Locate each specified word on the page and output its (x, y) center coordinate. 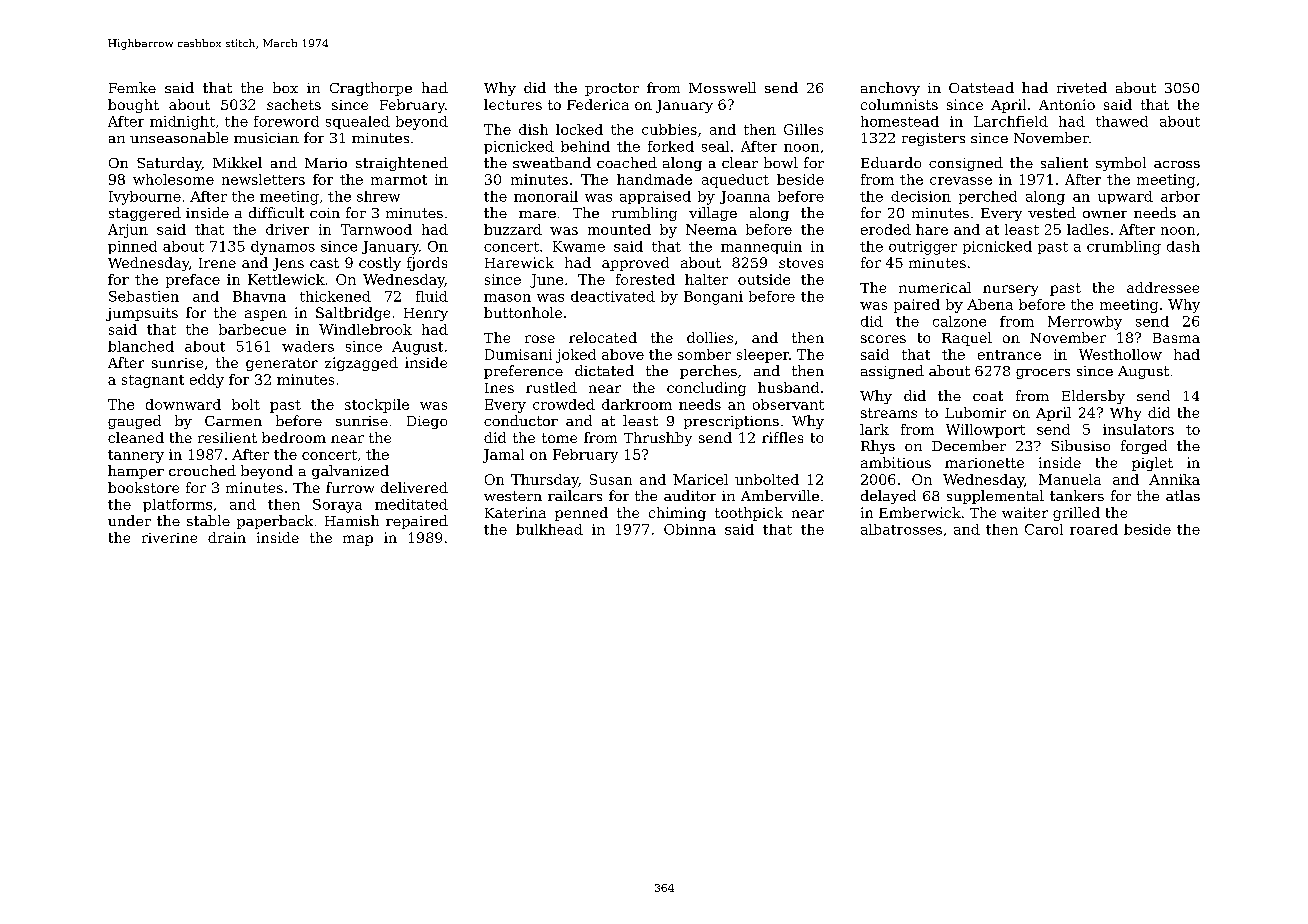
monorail (546, 196)
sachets (294, 104)
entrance (1009, 355)
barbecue (252, 329)
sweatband (552, 162)
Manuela (1070, 479)
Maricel (700, 479)
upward (1125, 197)
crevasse (961, 181)
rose (540, 339)
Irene (217, 263)
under (129, 520)
